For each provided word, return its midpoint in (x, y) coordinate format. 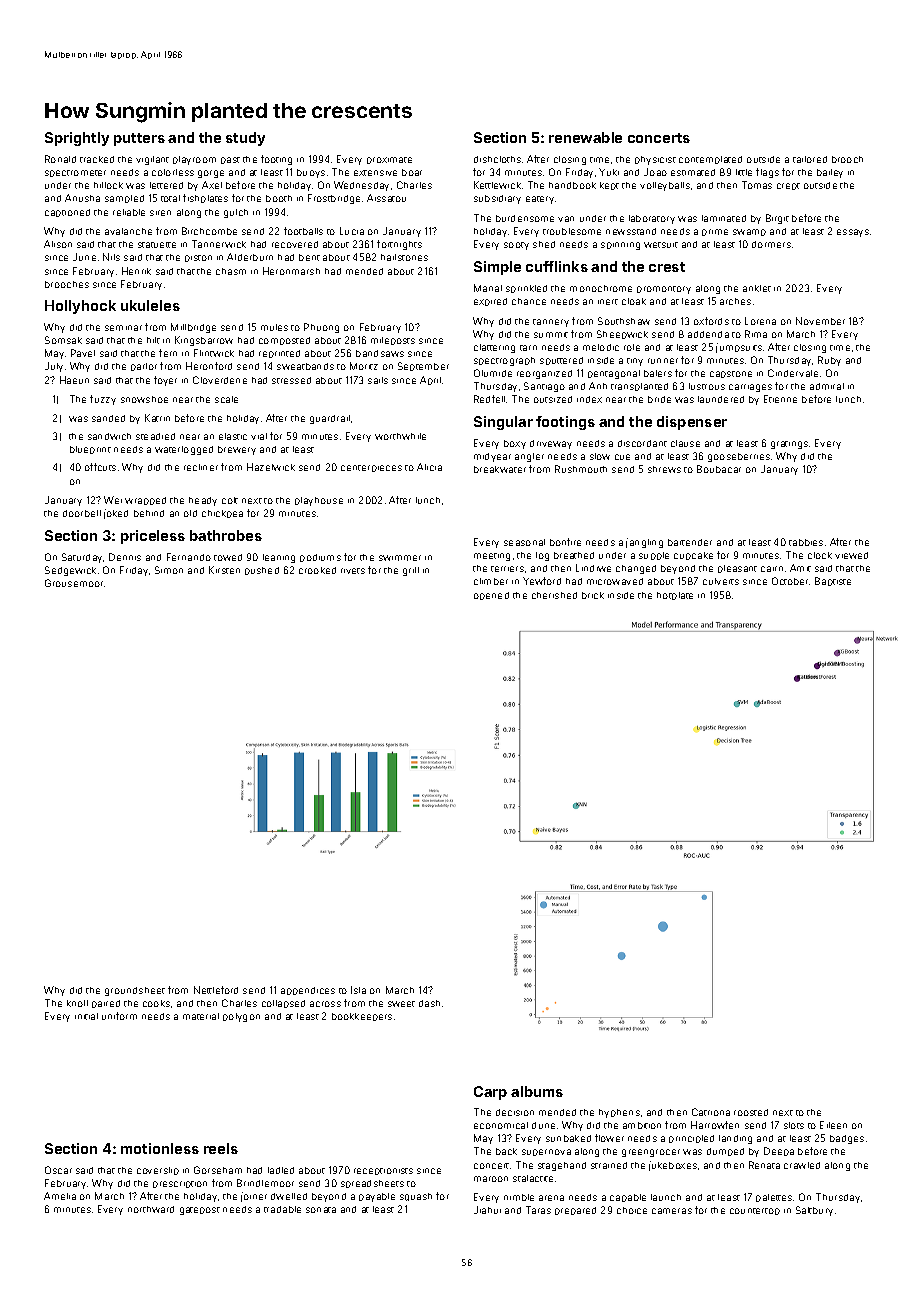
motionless (160, 1148)
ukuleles (150, 305)
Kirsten (224, 570)
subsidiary (497, 199)
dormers (771, 244)
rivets (353, 571)
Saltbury (814, 1211)
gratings (789, 445)
